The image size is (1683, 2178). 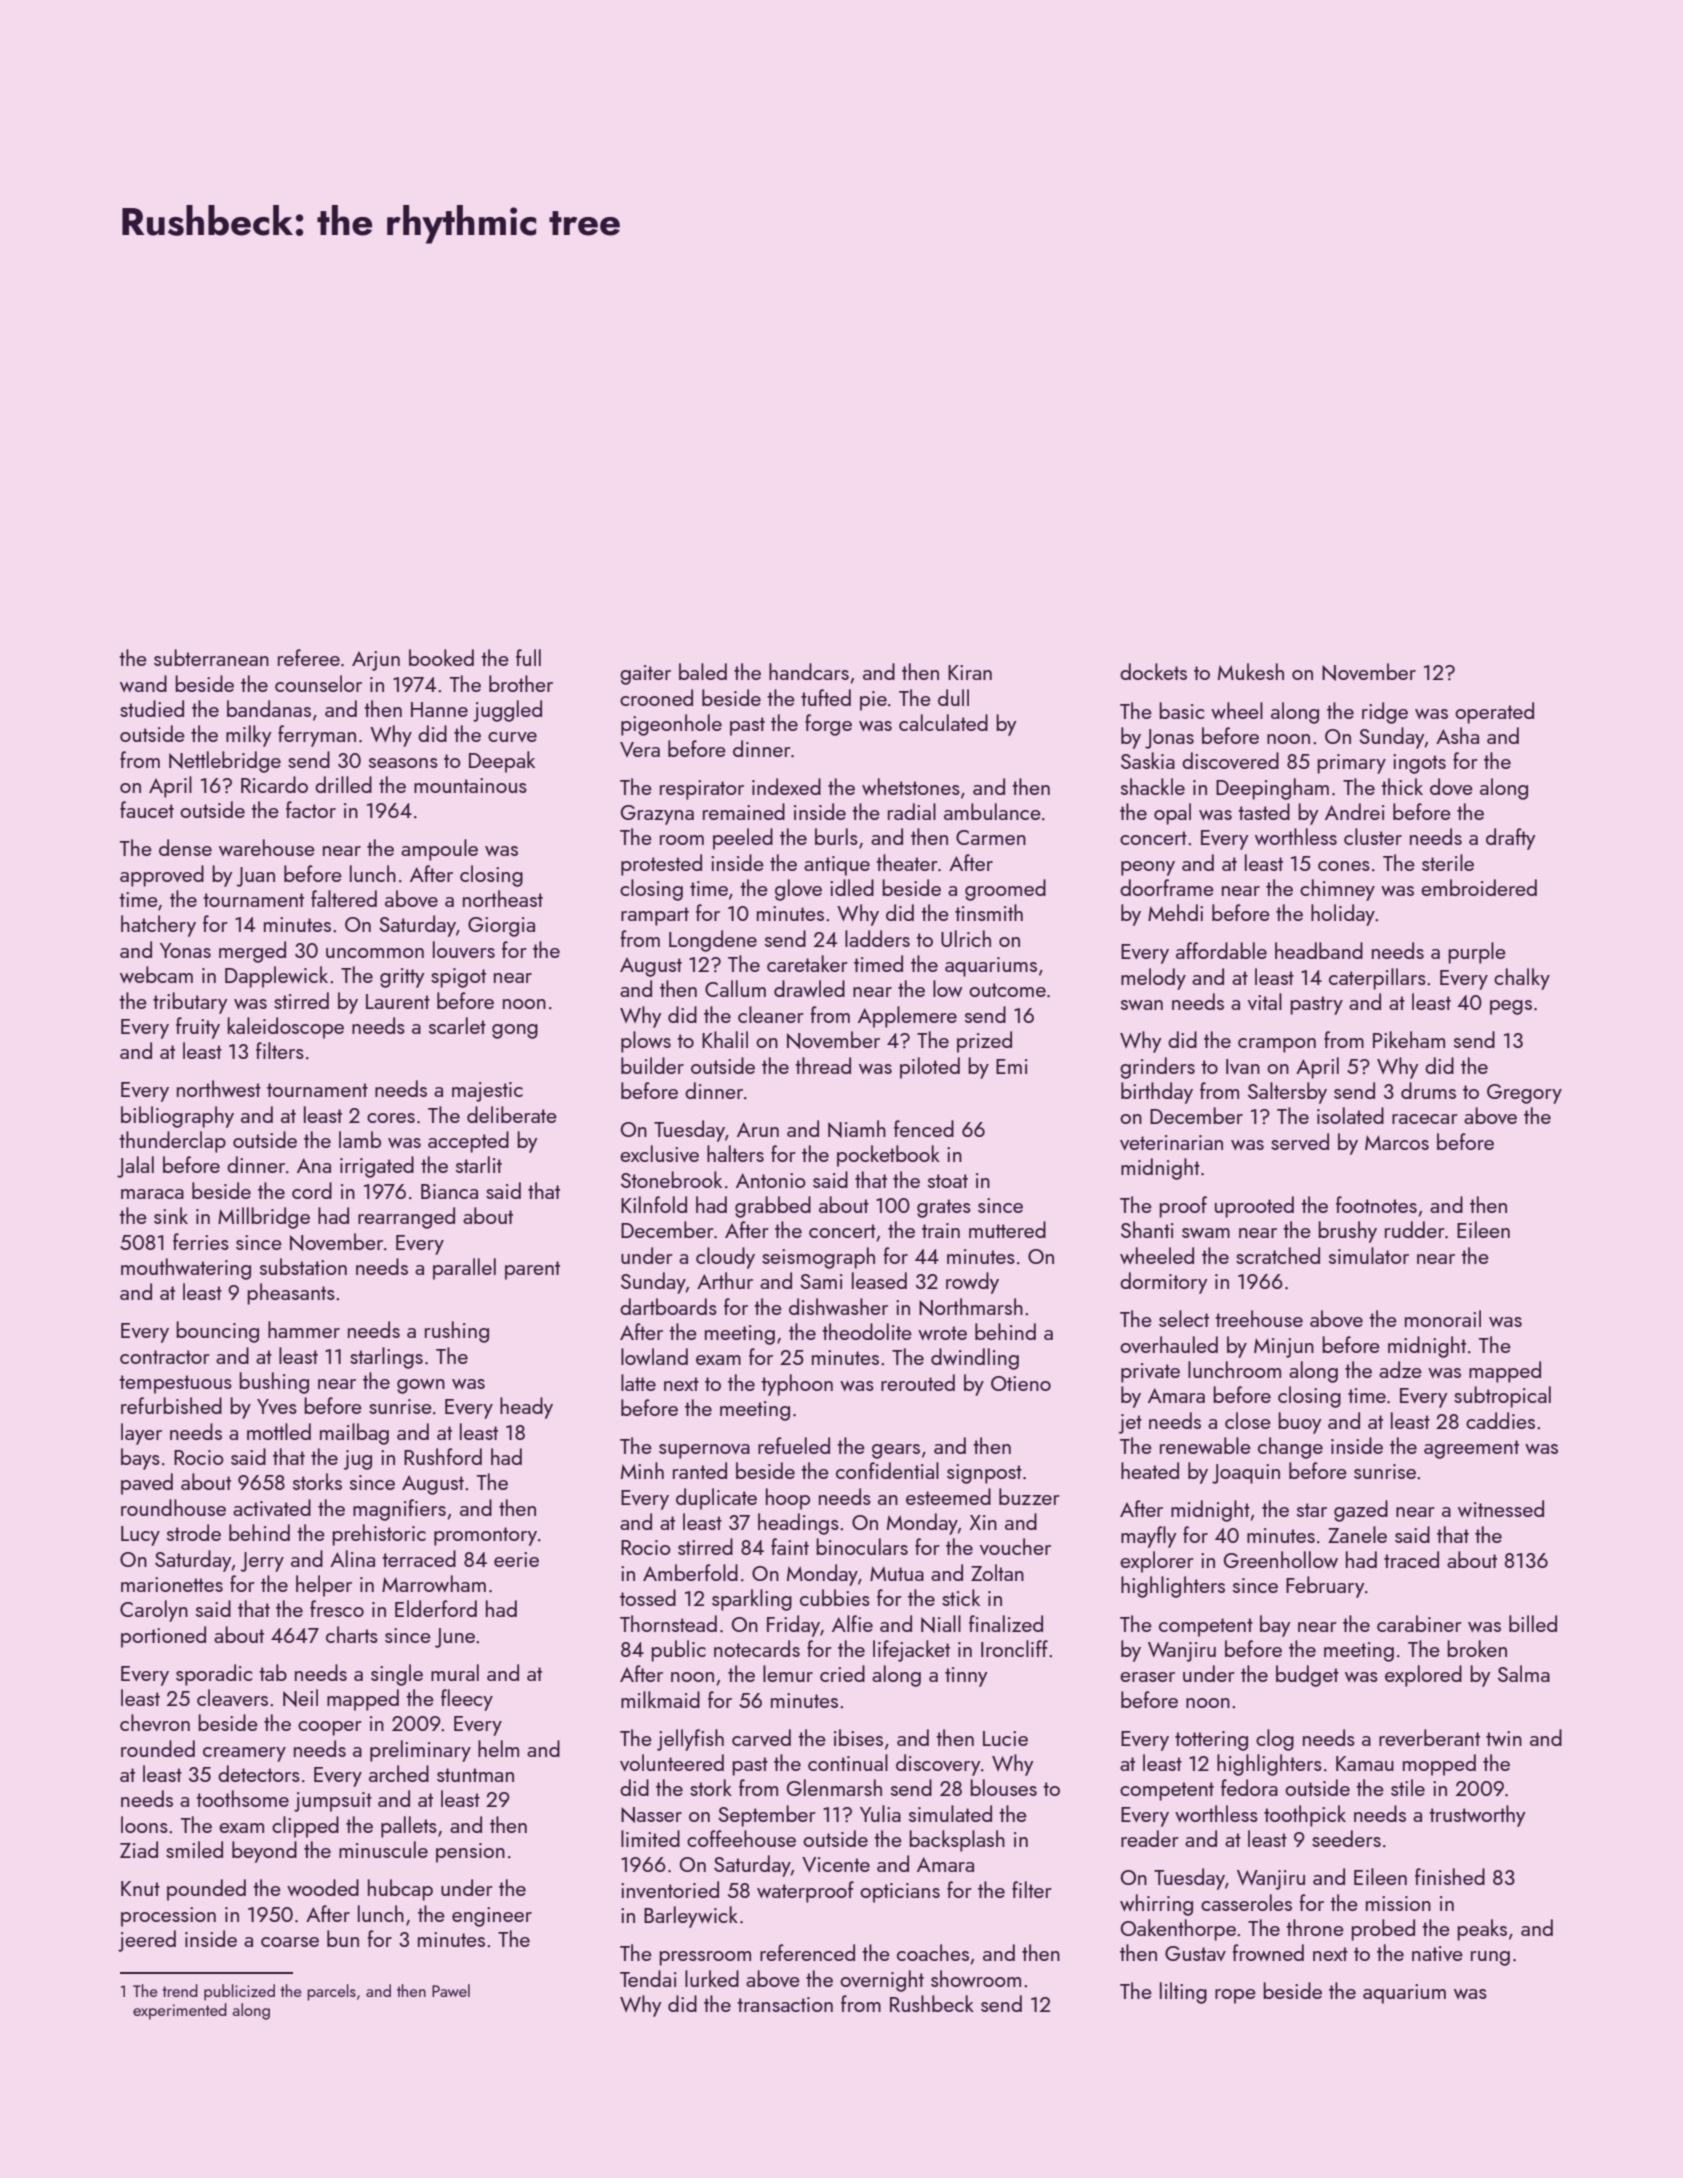 What do you see at coordinates (1153, 671) in the page?
I see `dockets` at bounding box center [1153, 671].
